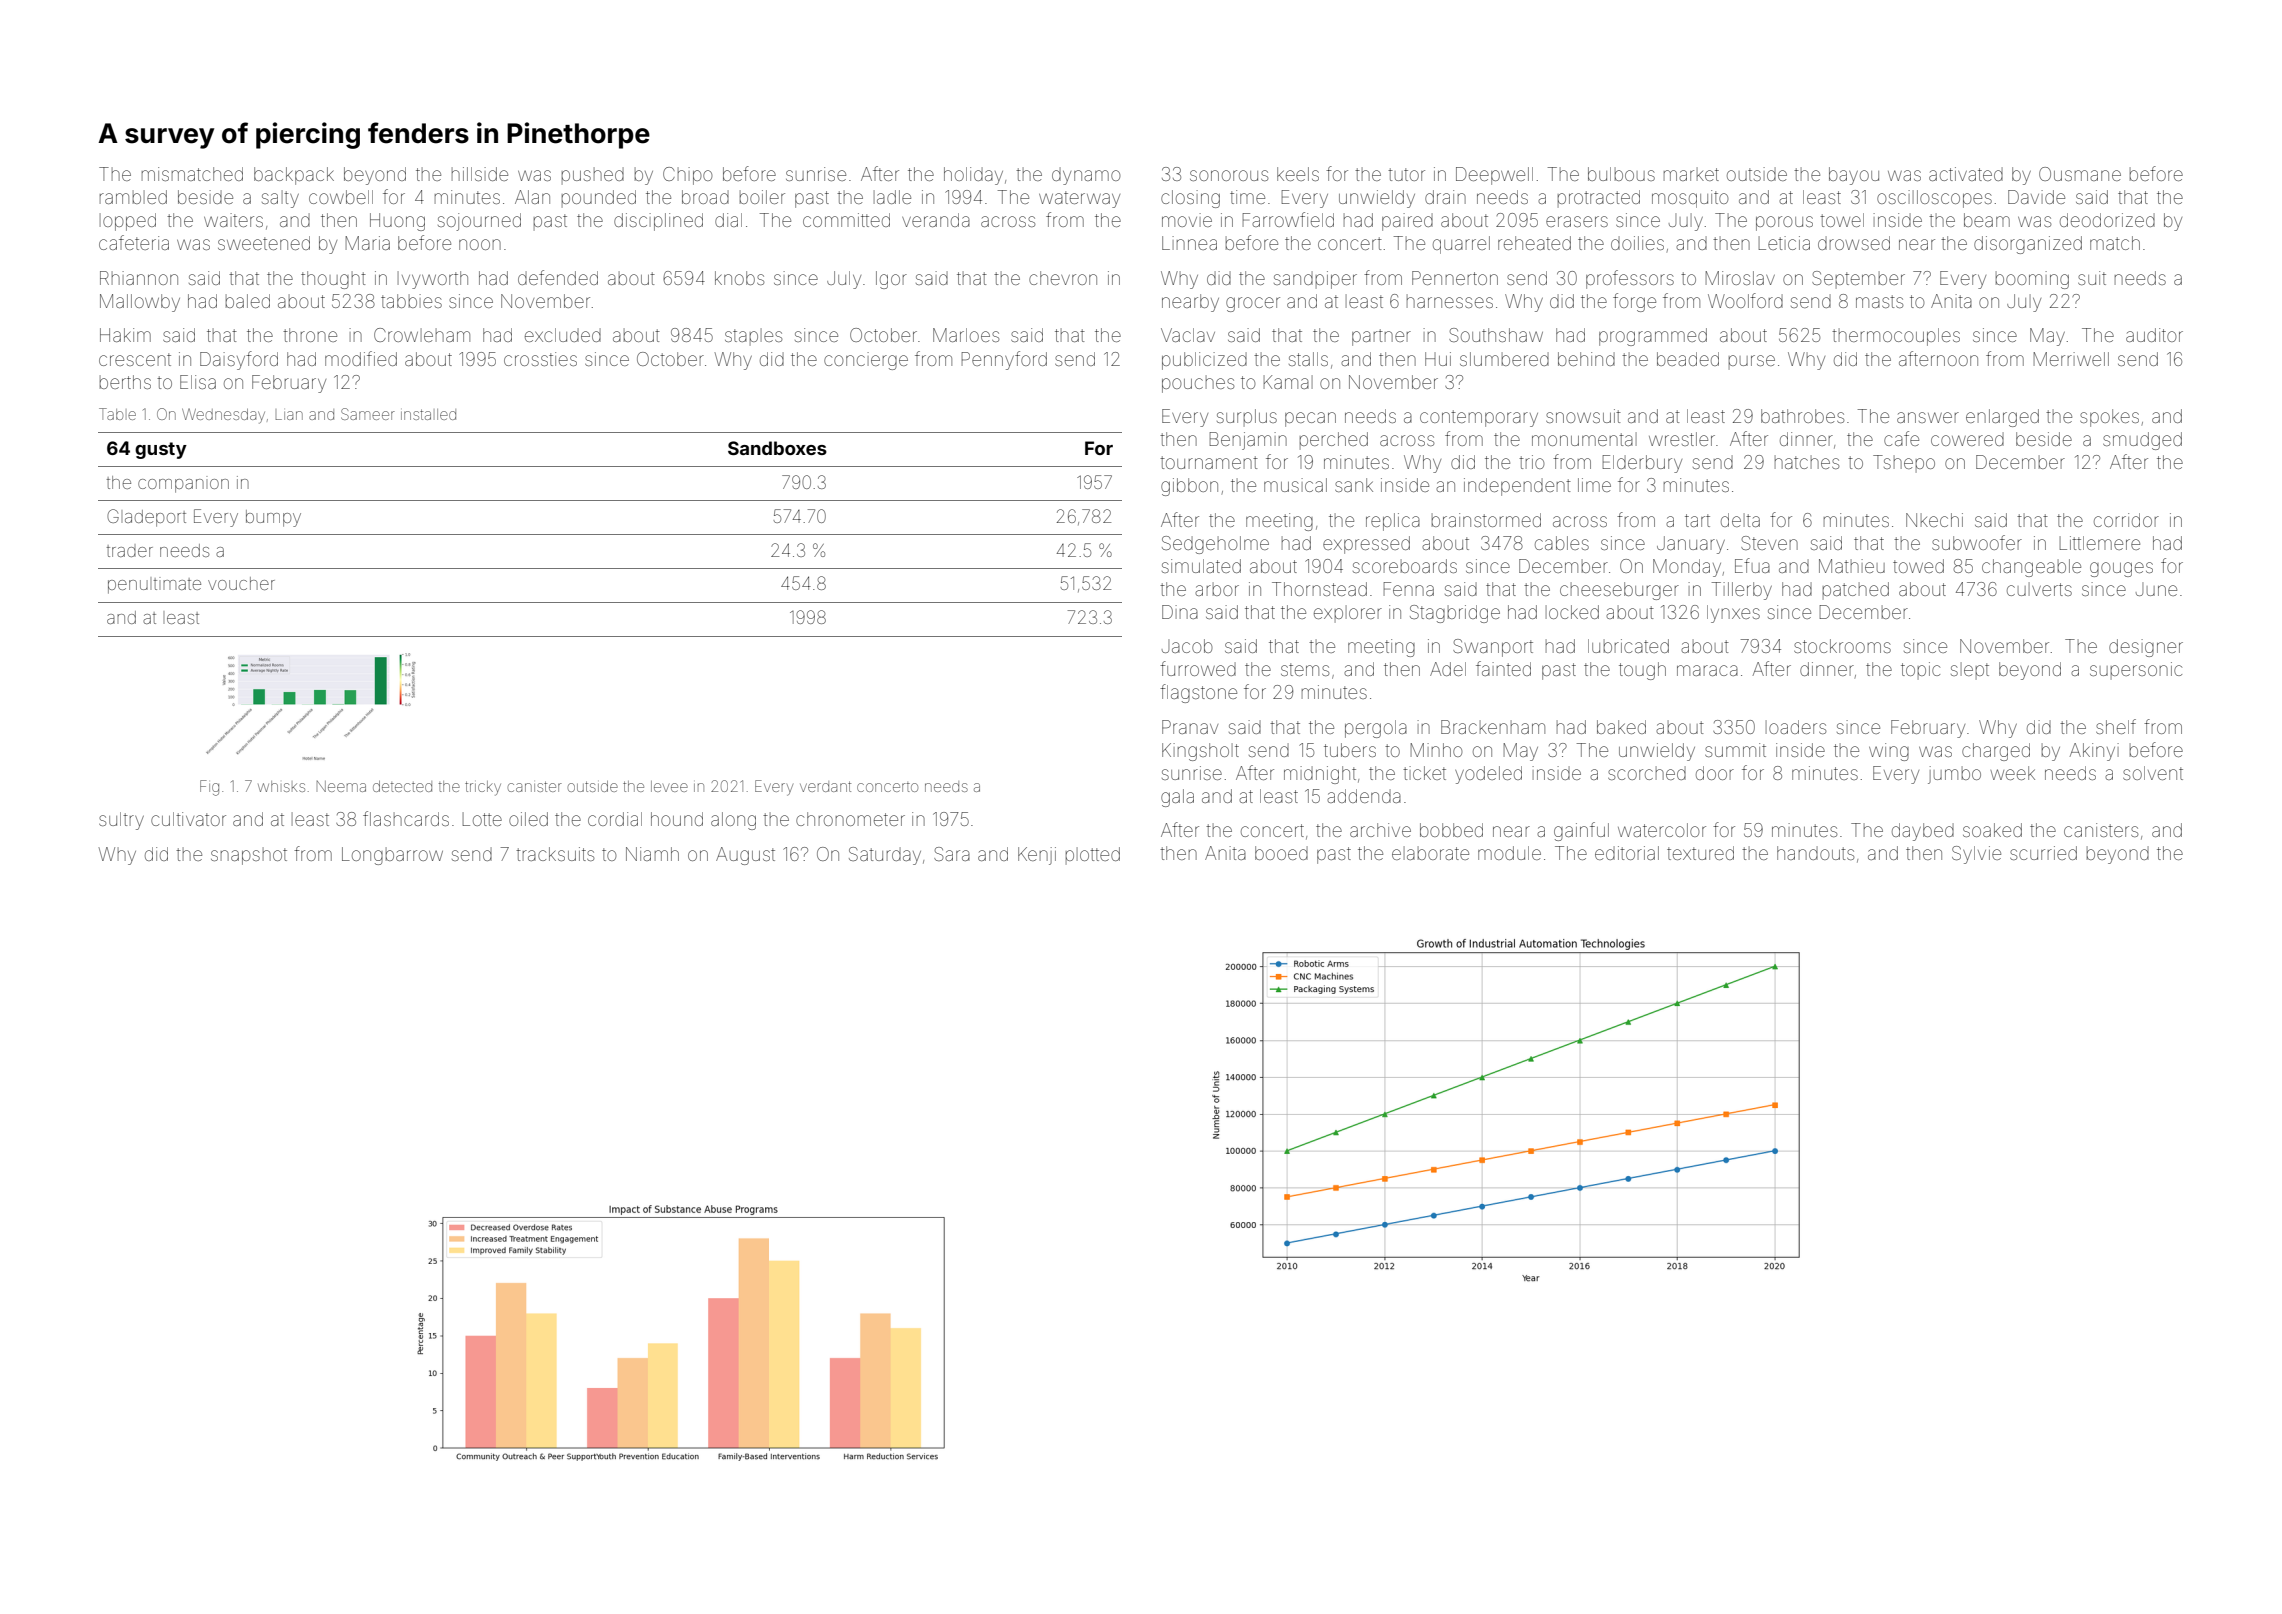 The width and height of the image is (2282, 1614). I want to click on Dina, so click(1180, 612).
